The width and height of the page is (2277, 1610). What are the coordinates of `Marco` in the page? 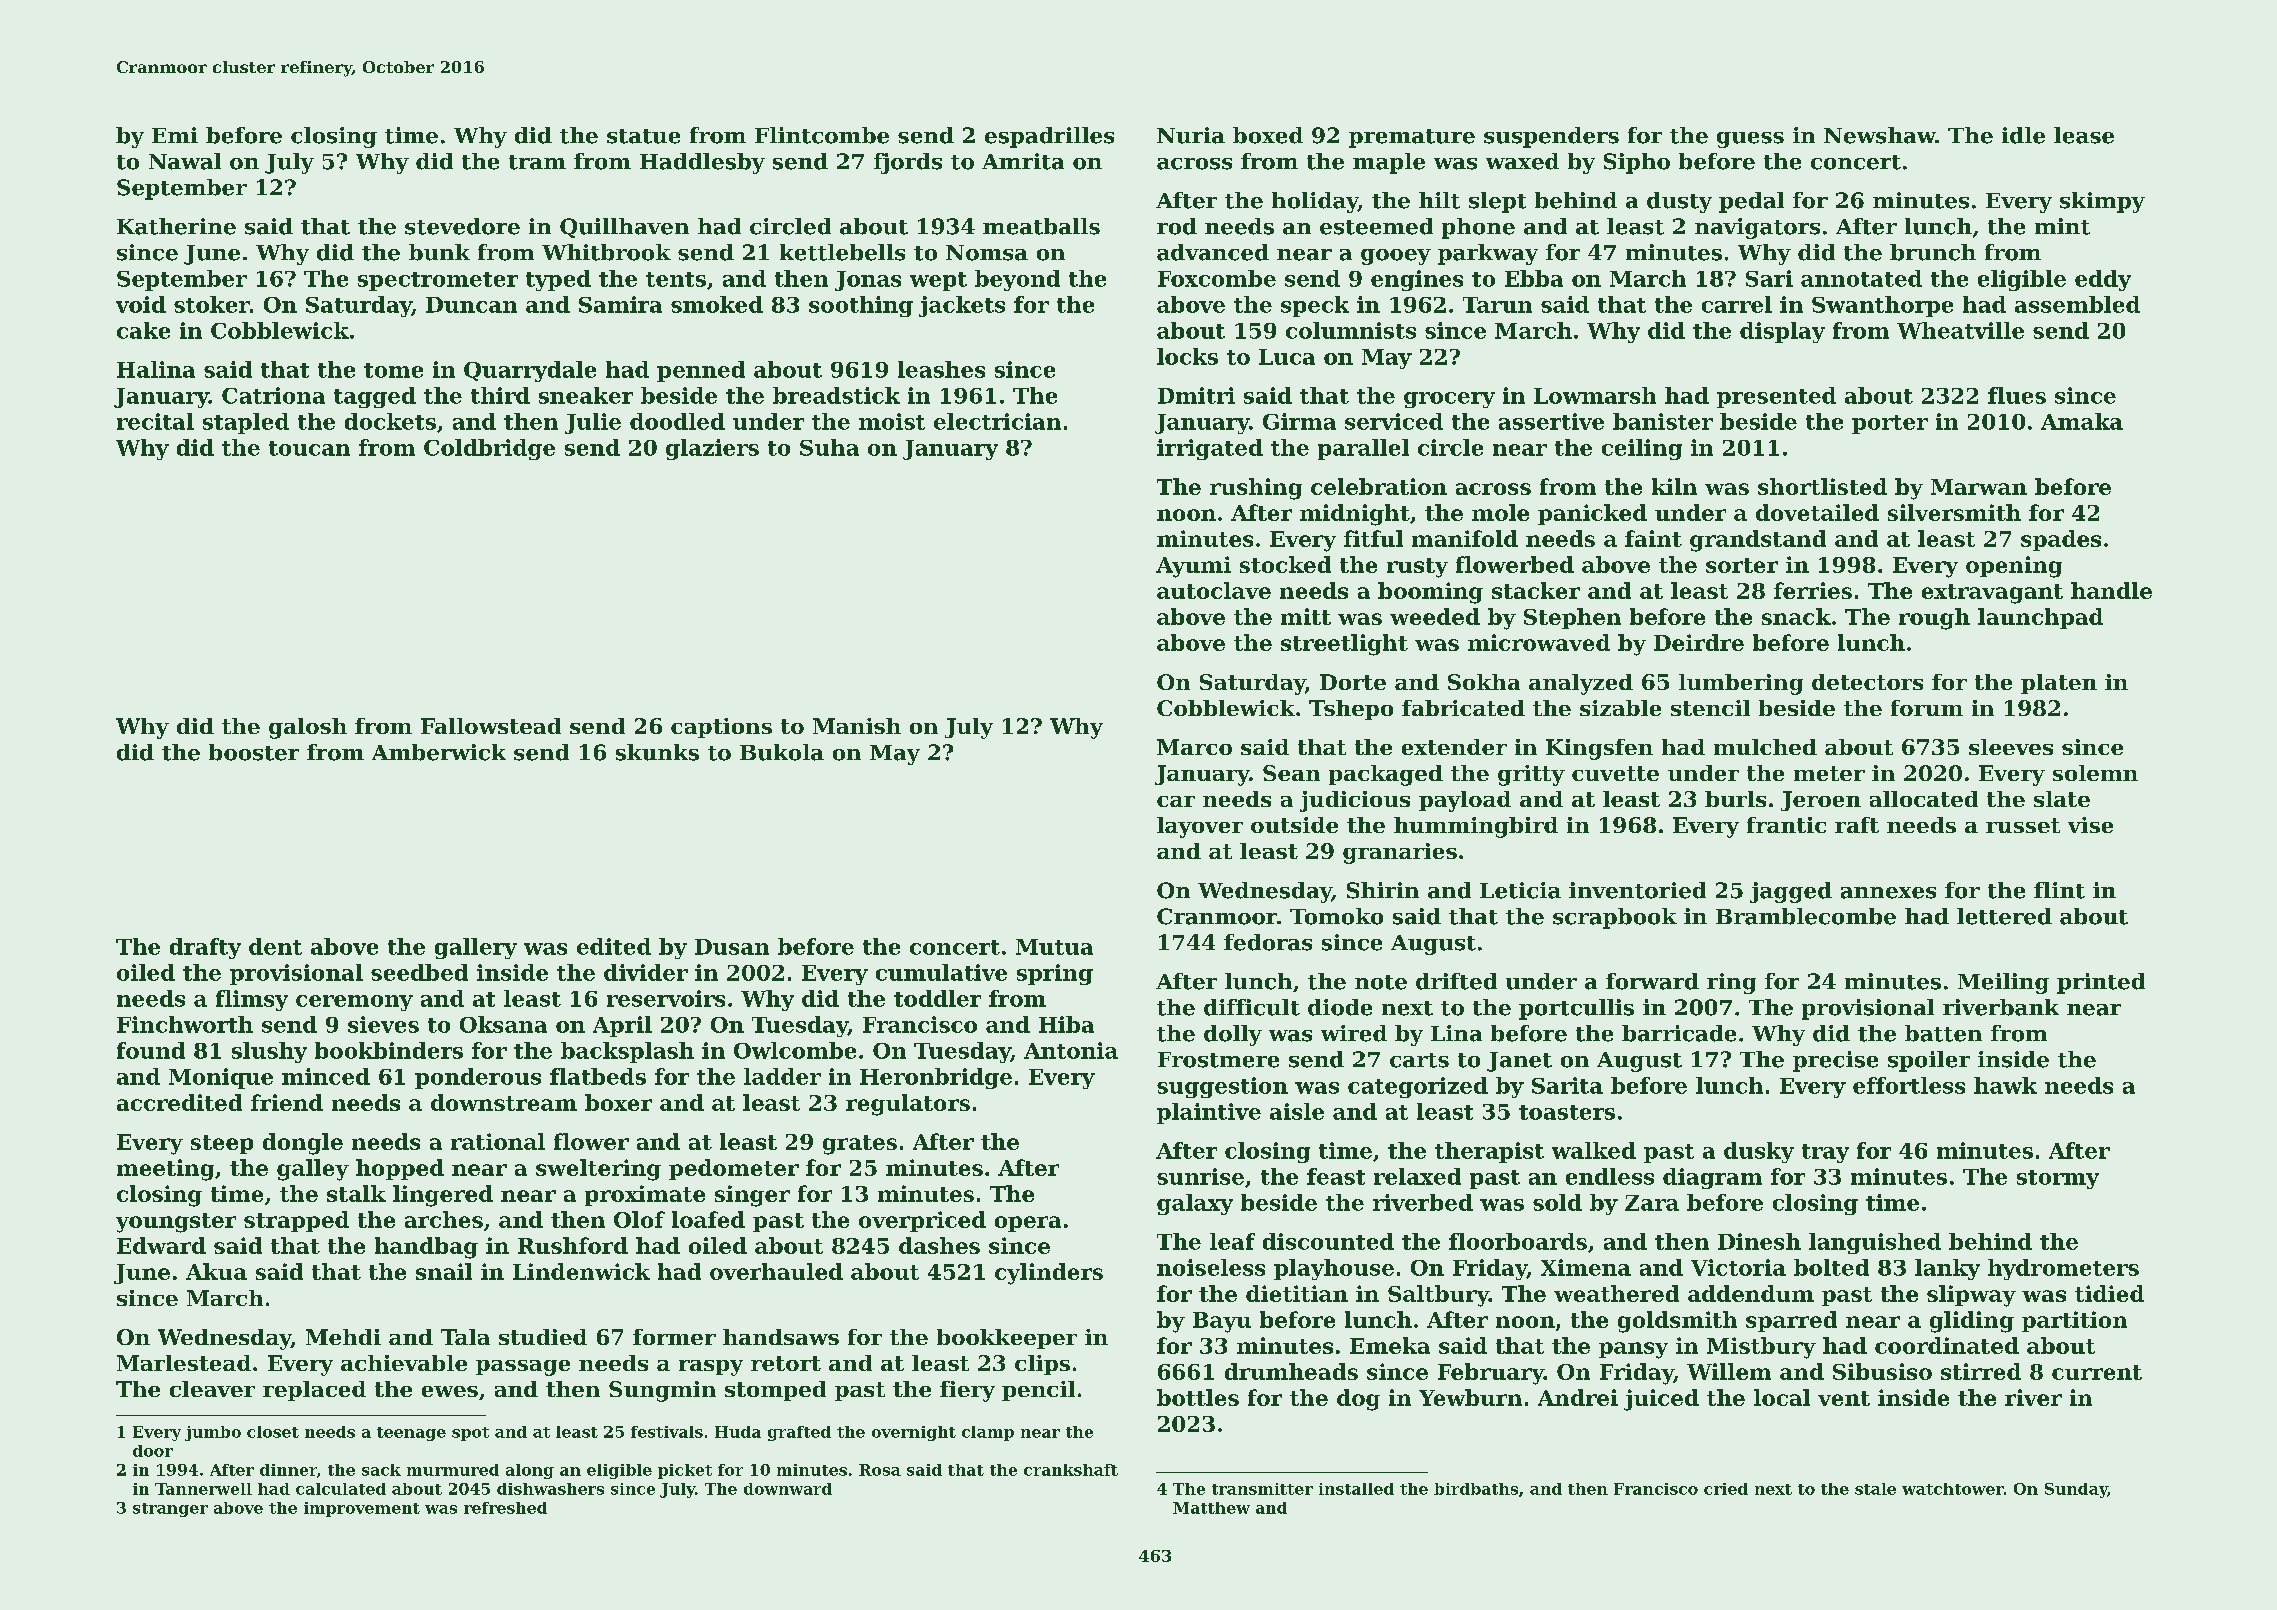 It's located at (1194, 747).
